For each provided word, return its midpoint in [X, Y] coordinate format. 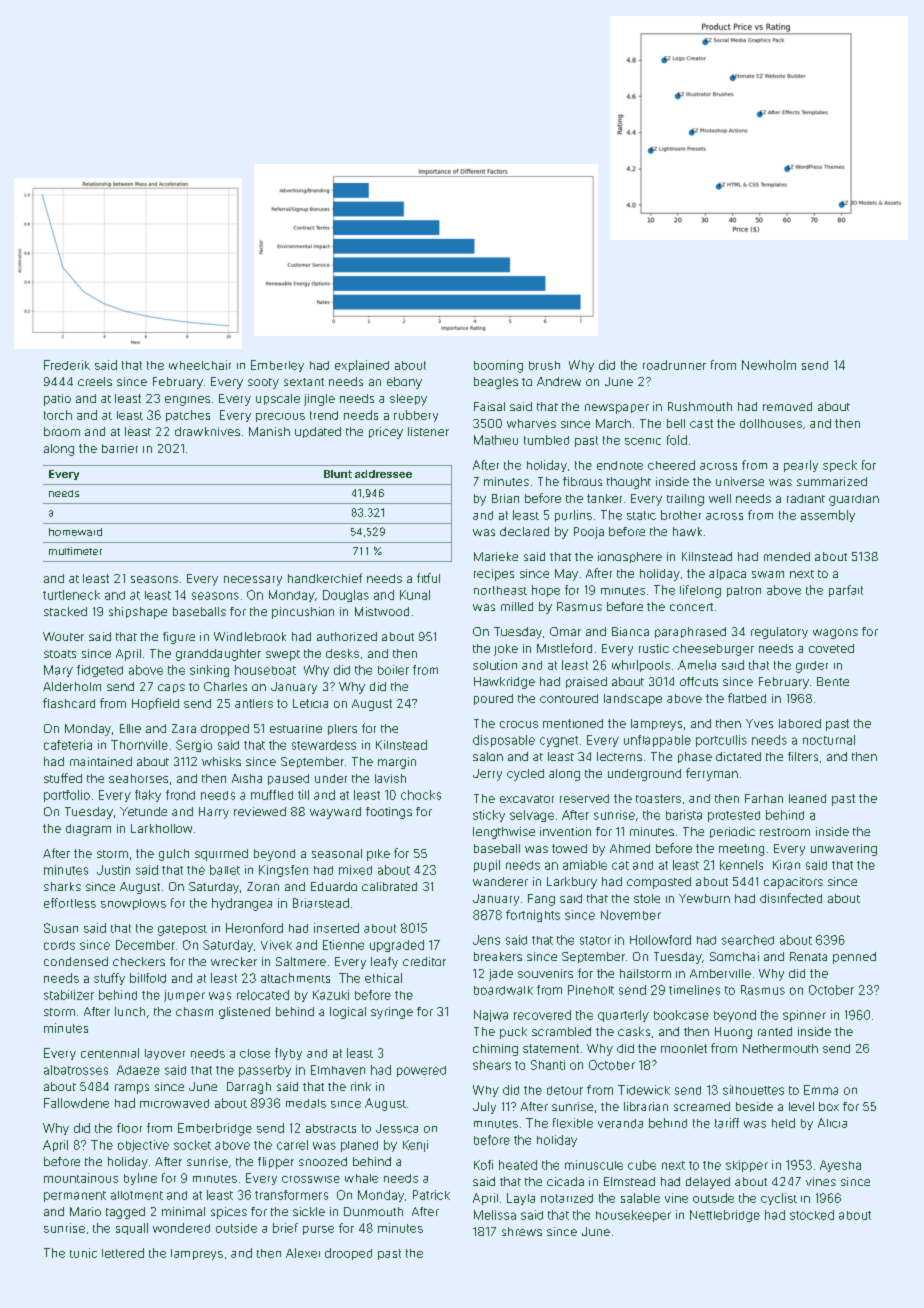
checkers [139, 961]
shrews [522, 1231]
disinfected [791, 898]
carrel [292, 1145]
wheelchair [200, 365]
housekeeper [633, 1216]
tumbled [546, 440]
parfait [846, 591]
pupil [487, 866]
